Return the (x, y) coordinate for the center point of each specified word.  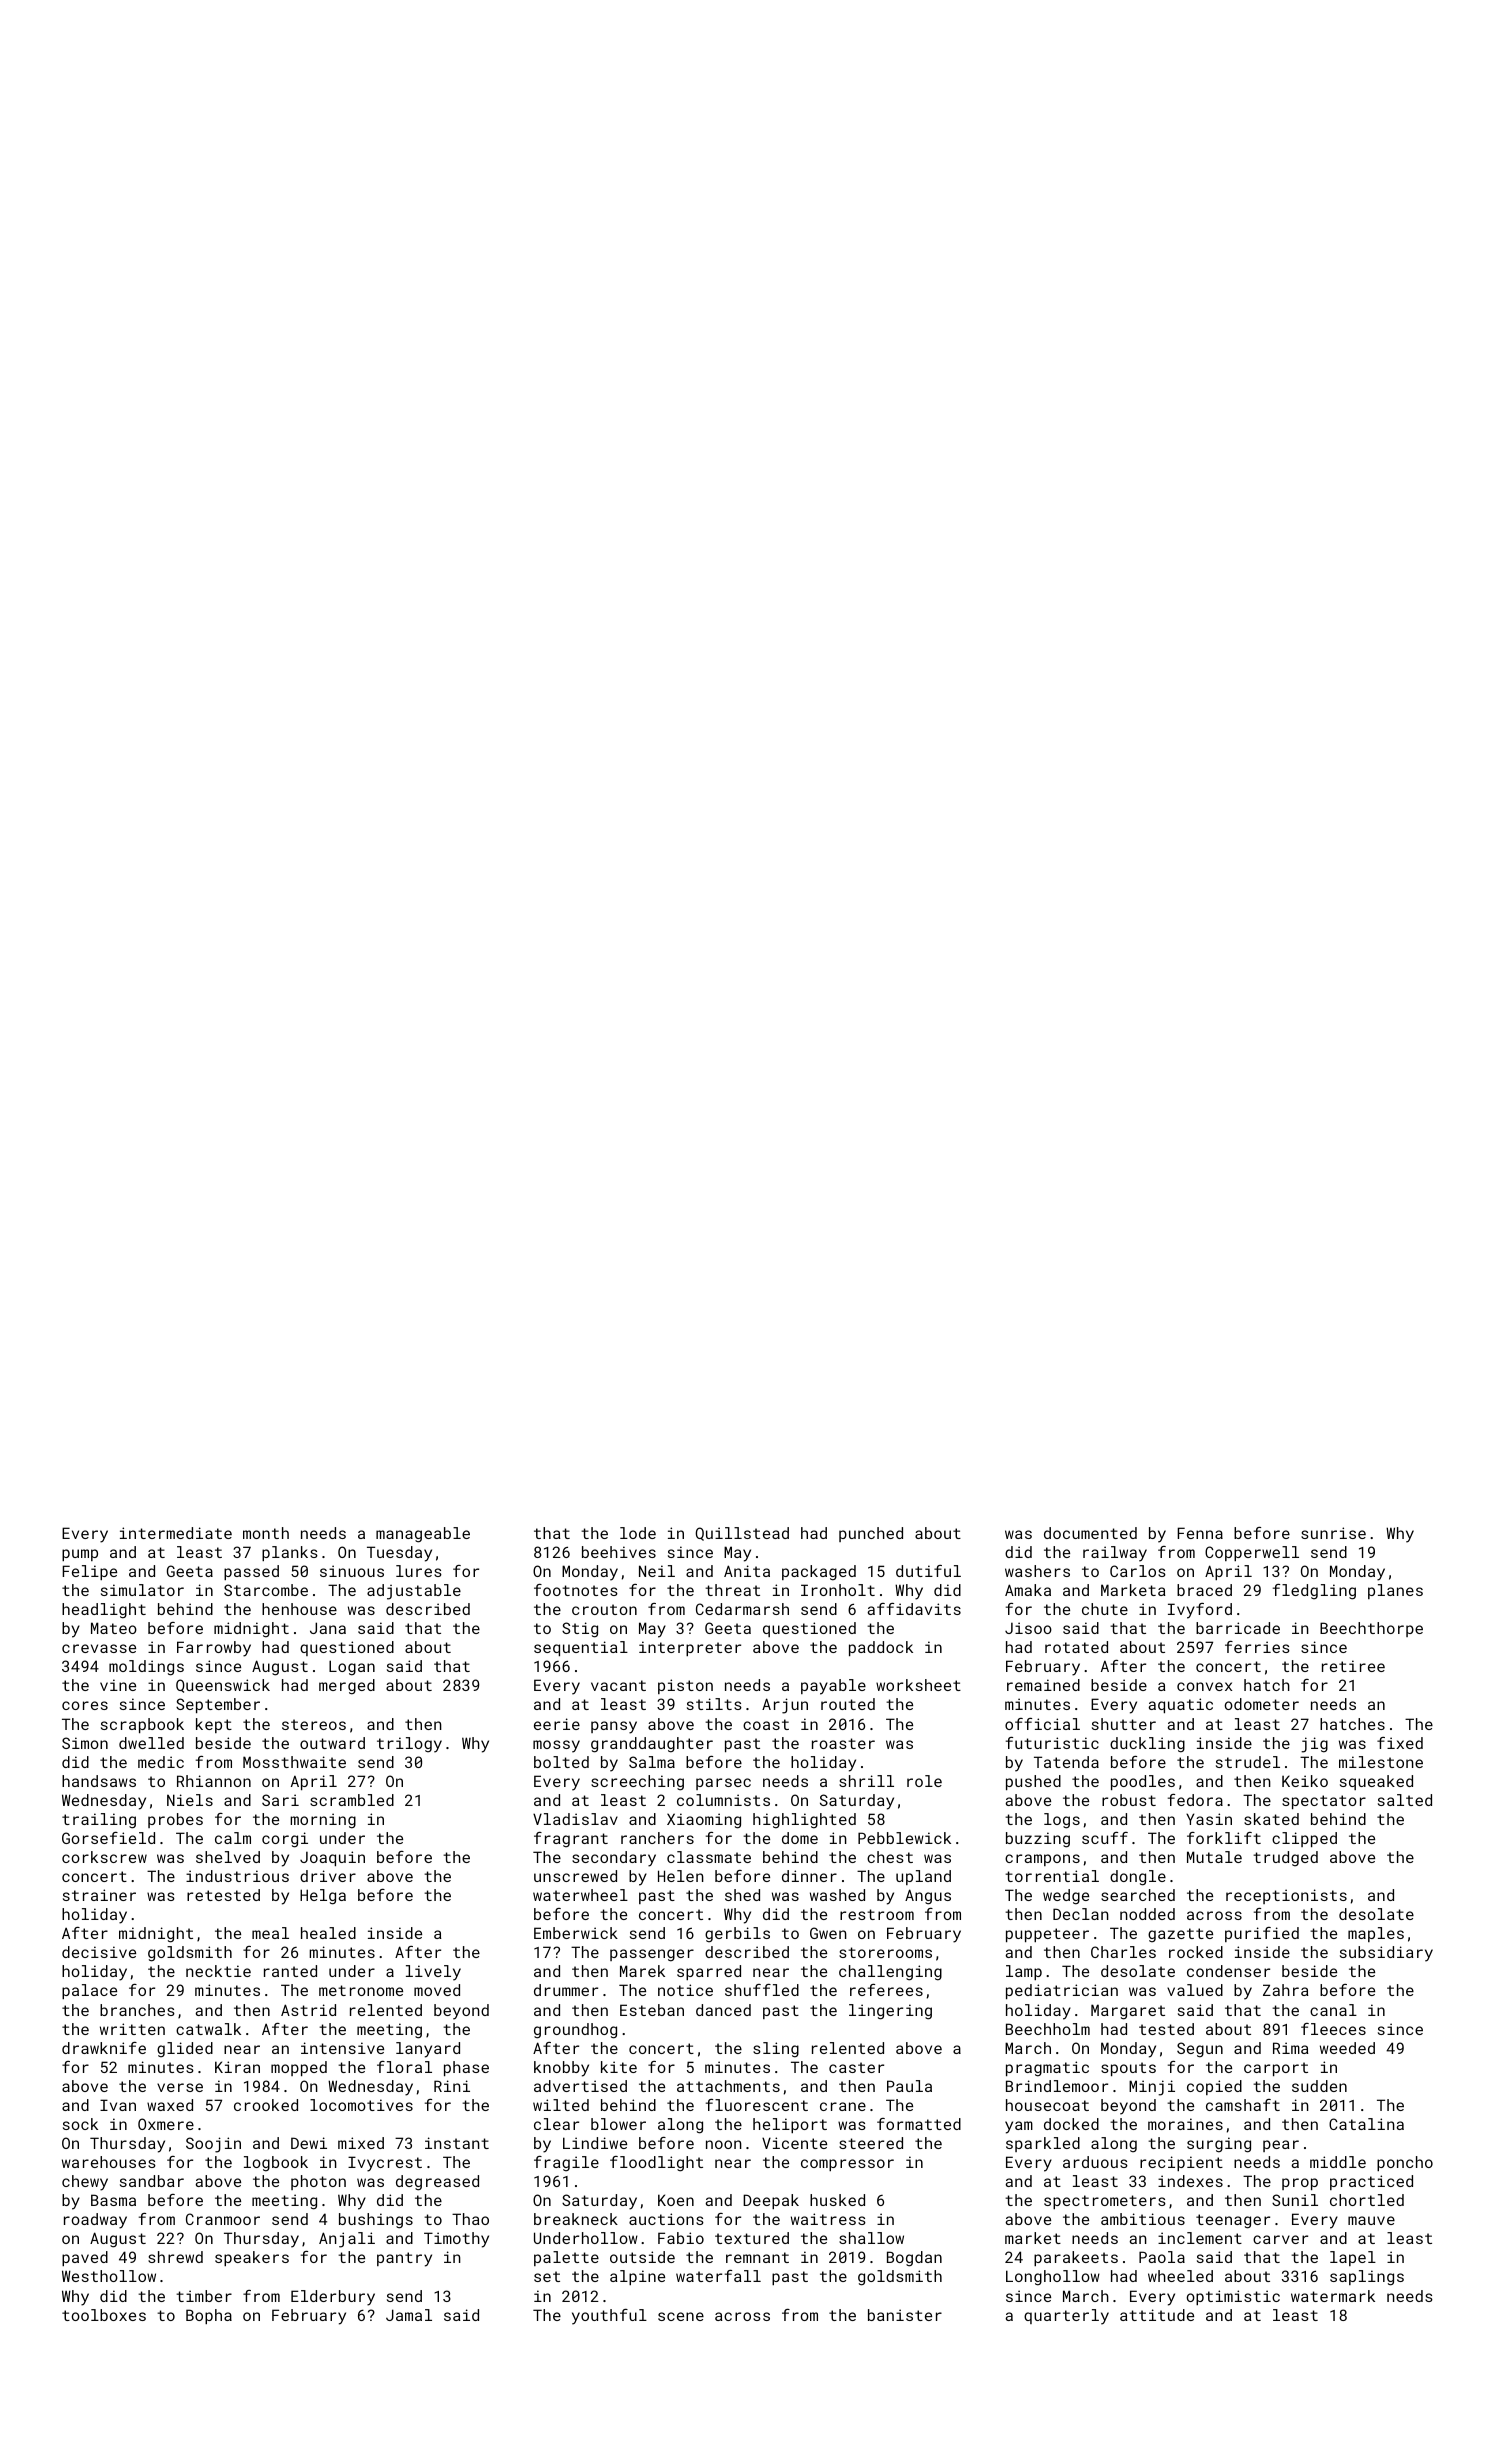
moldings (146, 1668)
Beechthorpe (1371, 1629)
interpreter (690, 1648)
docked (1071, 2124)
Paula (909, 2086)
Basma (113, 2200)
